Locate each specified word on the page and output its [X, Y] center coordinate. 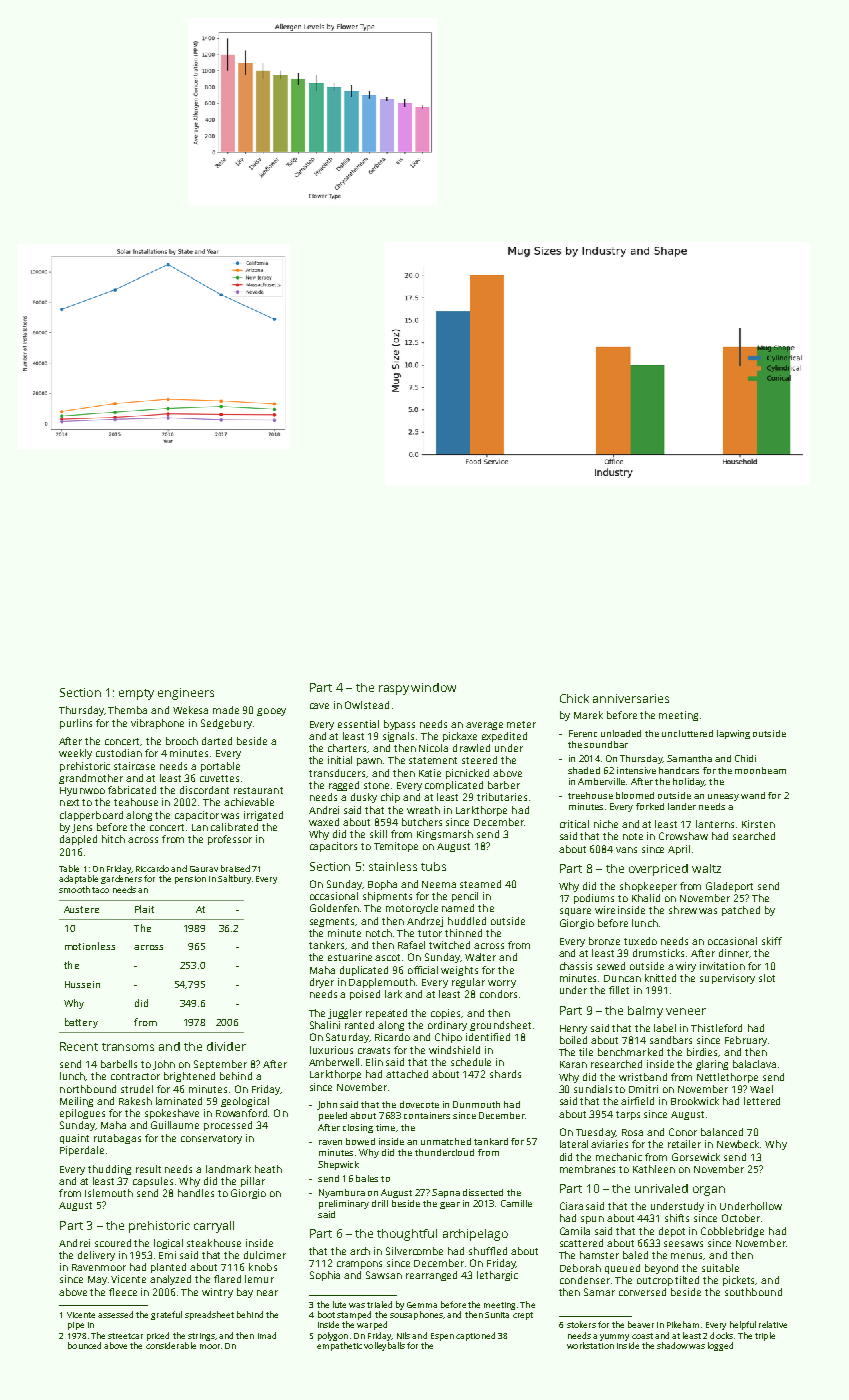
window [433, 687]
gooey [271, 712]
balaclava [754, 1064]
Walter [480, 957]
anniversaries [631, 698]
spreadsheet [209, 1315]
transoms [128, 1047]
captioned [475, 1336]
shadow [672, 1345]
